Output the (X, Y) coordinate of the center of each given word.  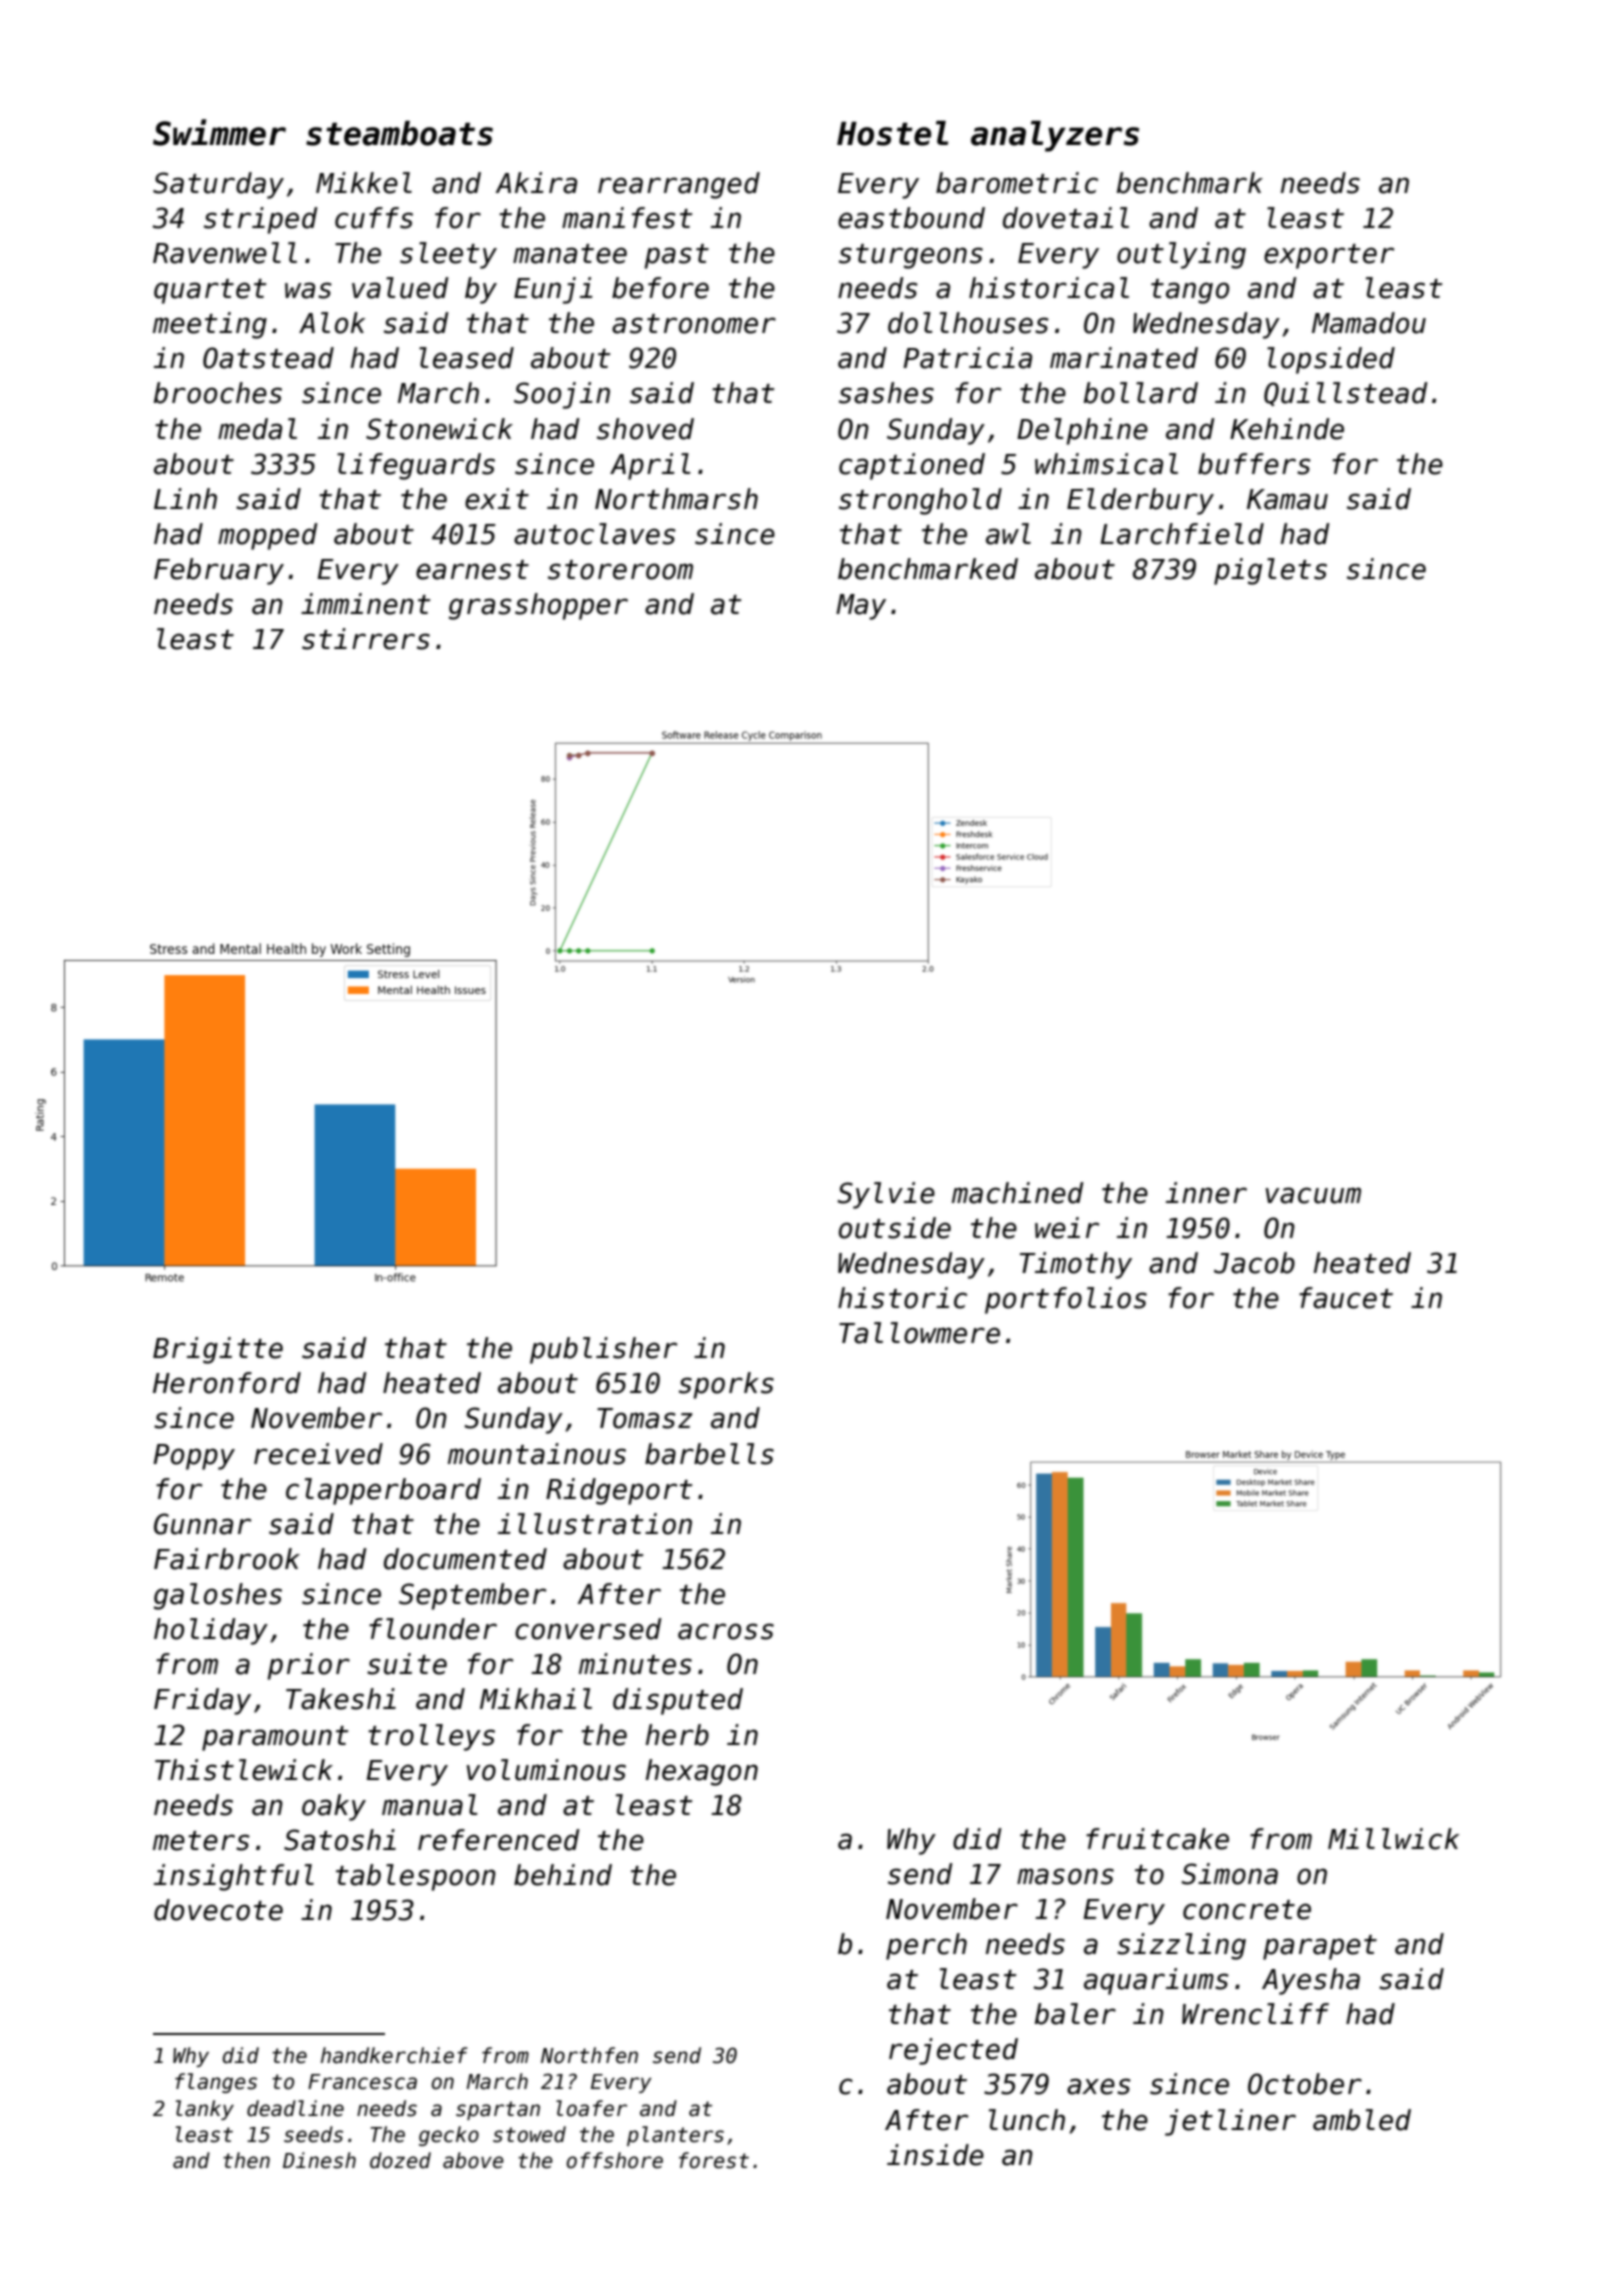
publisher (603, 1350)
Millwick (1393, 1839)
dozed (400, 2160)
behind (563, 1875)
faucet (1346, 1298)
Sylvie (886, 1195)
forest (714, 2160)
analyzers (1055, 136)
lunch (1027, 2120)
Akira (536, 183)
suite (407, 1664)
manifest (627, 218)
